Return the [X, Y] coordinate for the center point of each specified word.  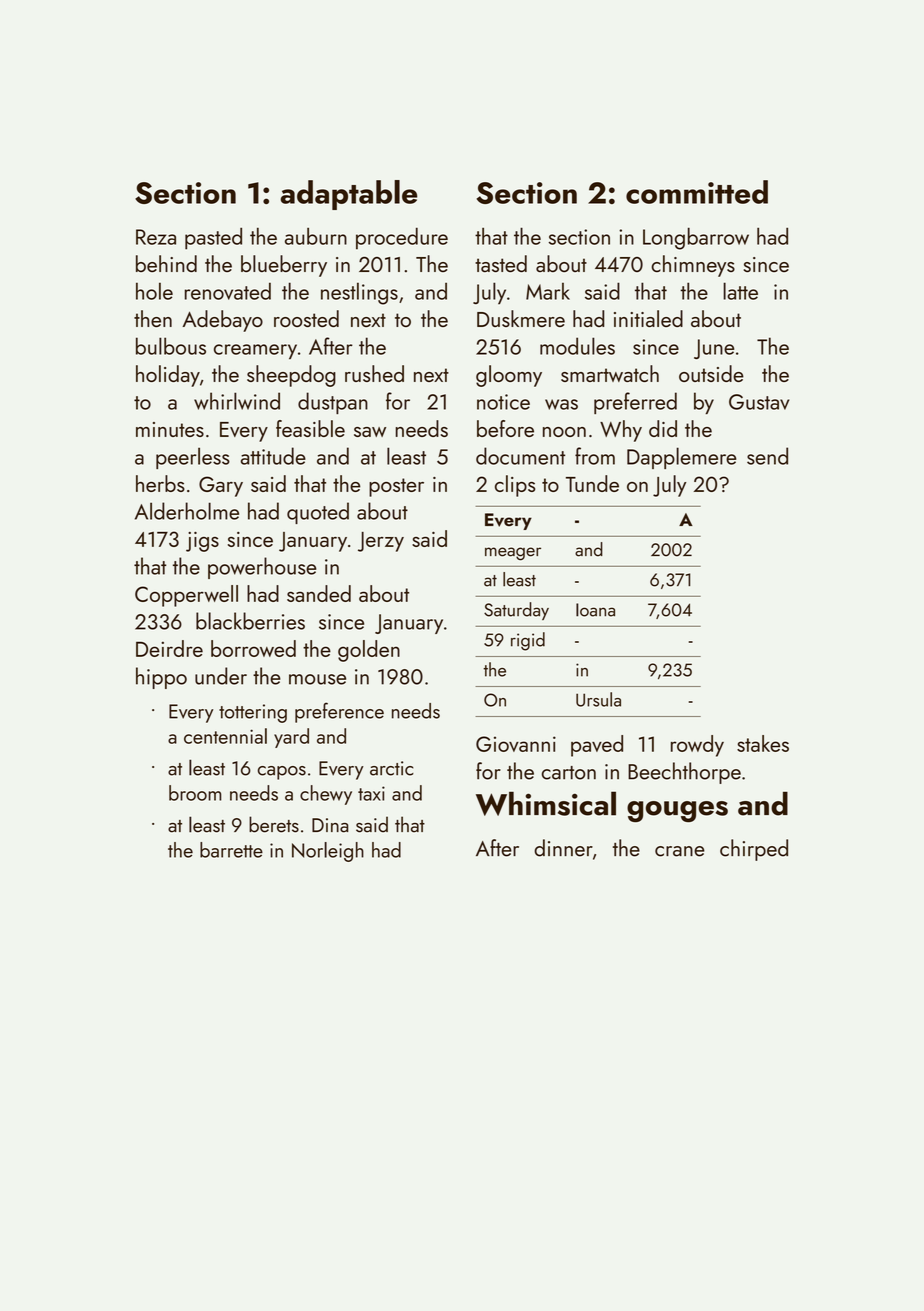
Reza [156, 237]
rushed [374, 373]
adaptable [349, 195]
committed [697, 192]
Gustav [759, 402]
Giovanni [516, 744]
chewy [326, 795]
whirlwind [237, 401]
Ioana [595, 610]
